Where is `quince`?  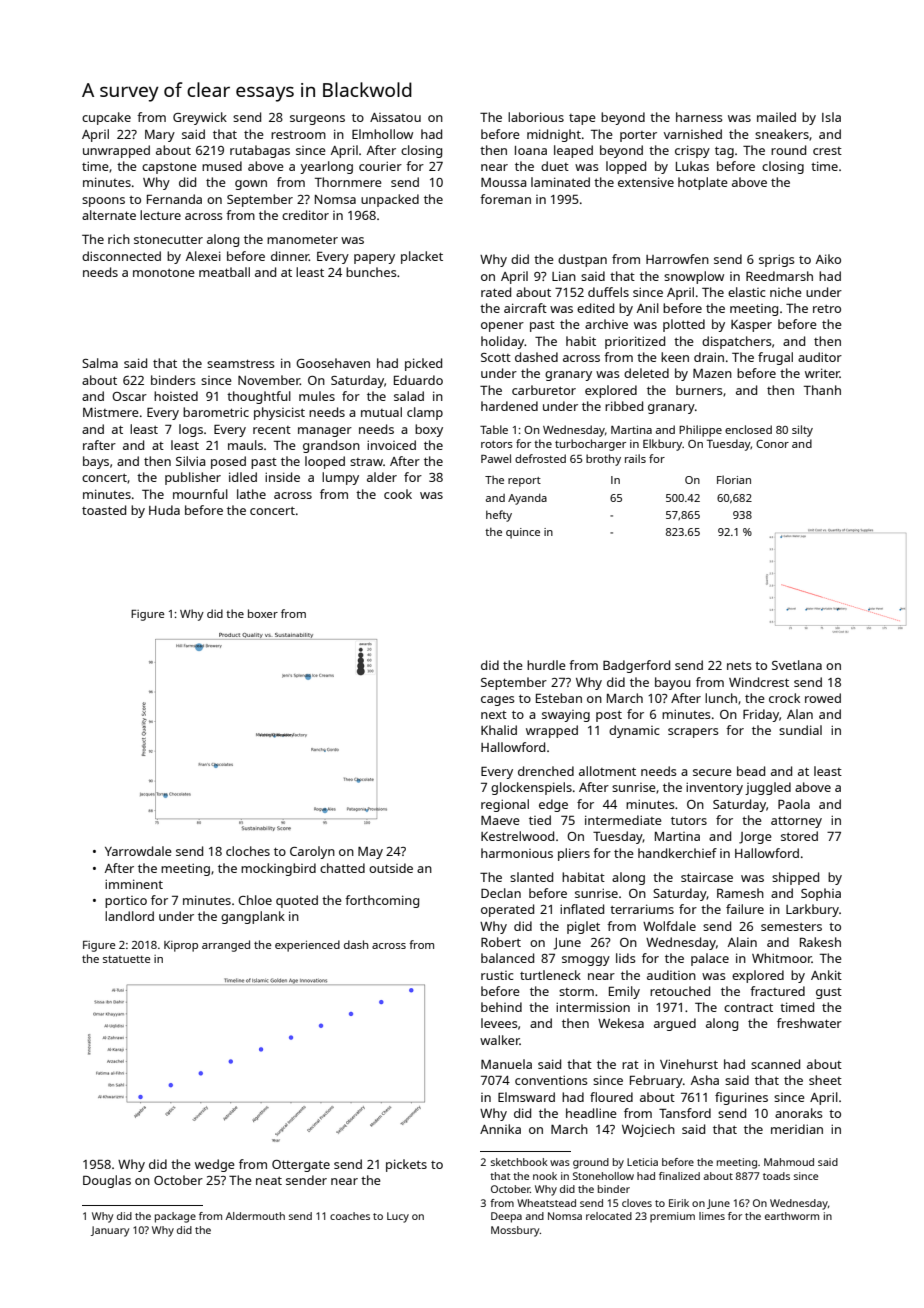
quince is located at coordinates (523, 533).
